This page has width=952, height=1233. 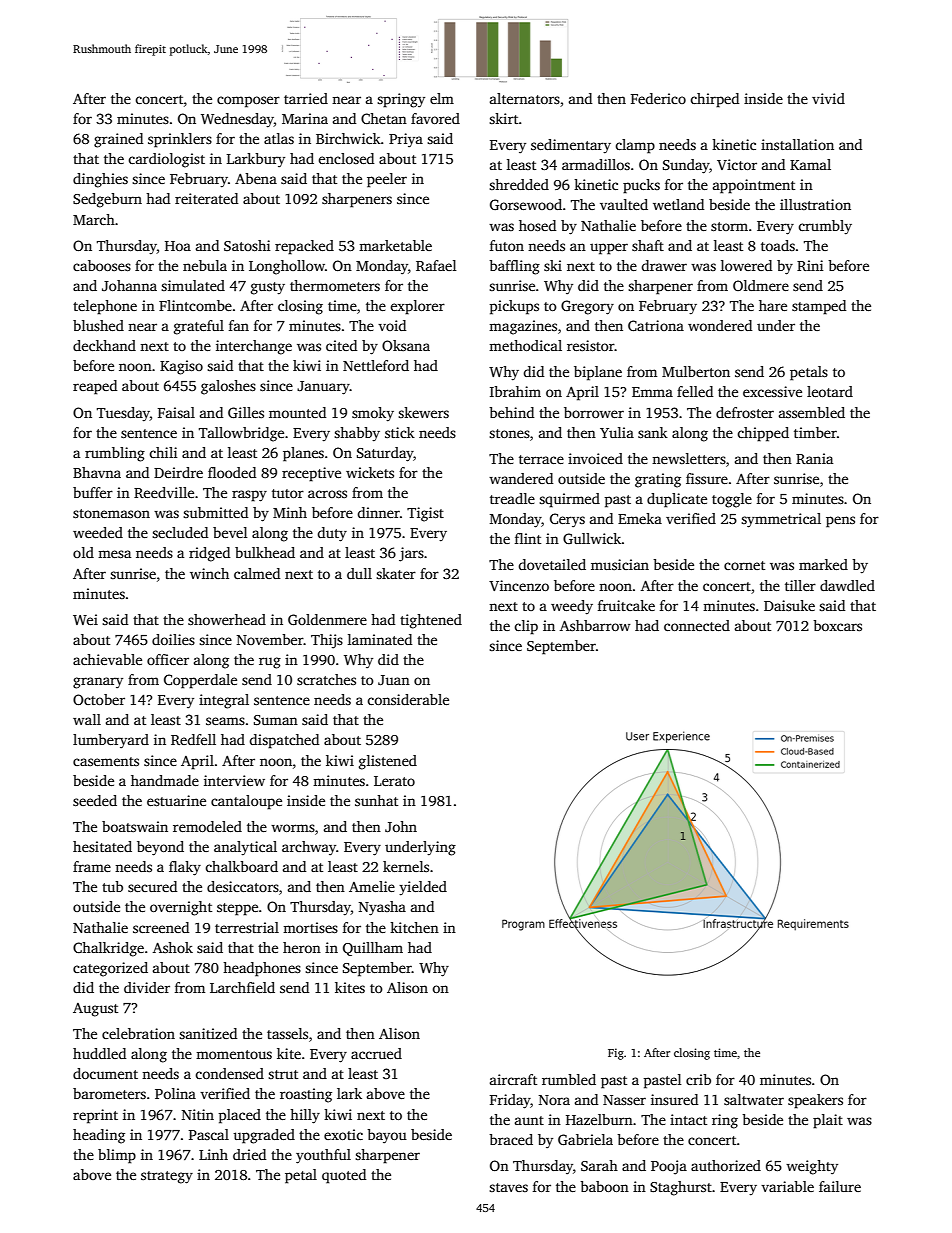 What do you see at coordinates (815, 204) in the page?
I see `illustration` at bounding box center [815, 204].
